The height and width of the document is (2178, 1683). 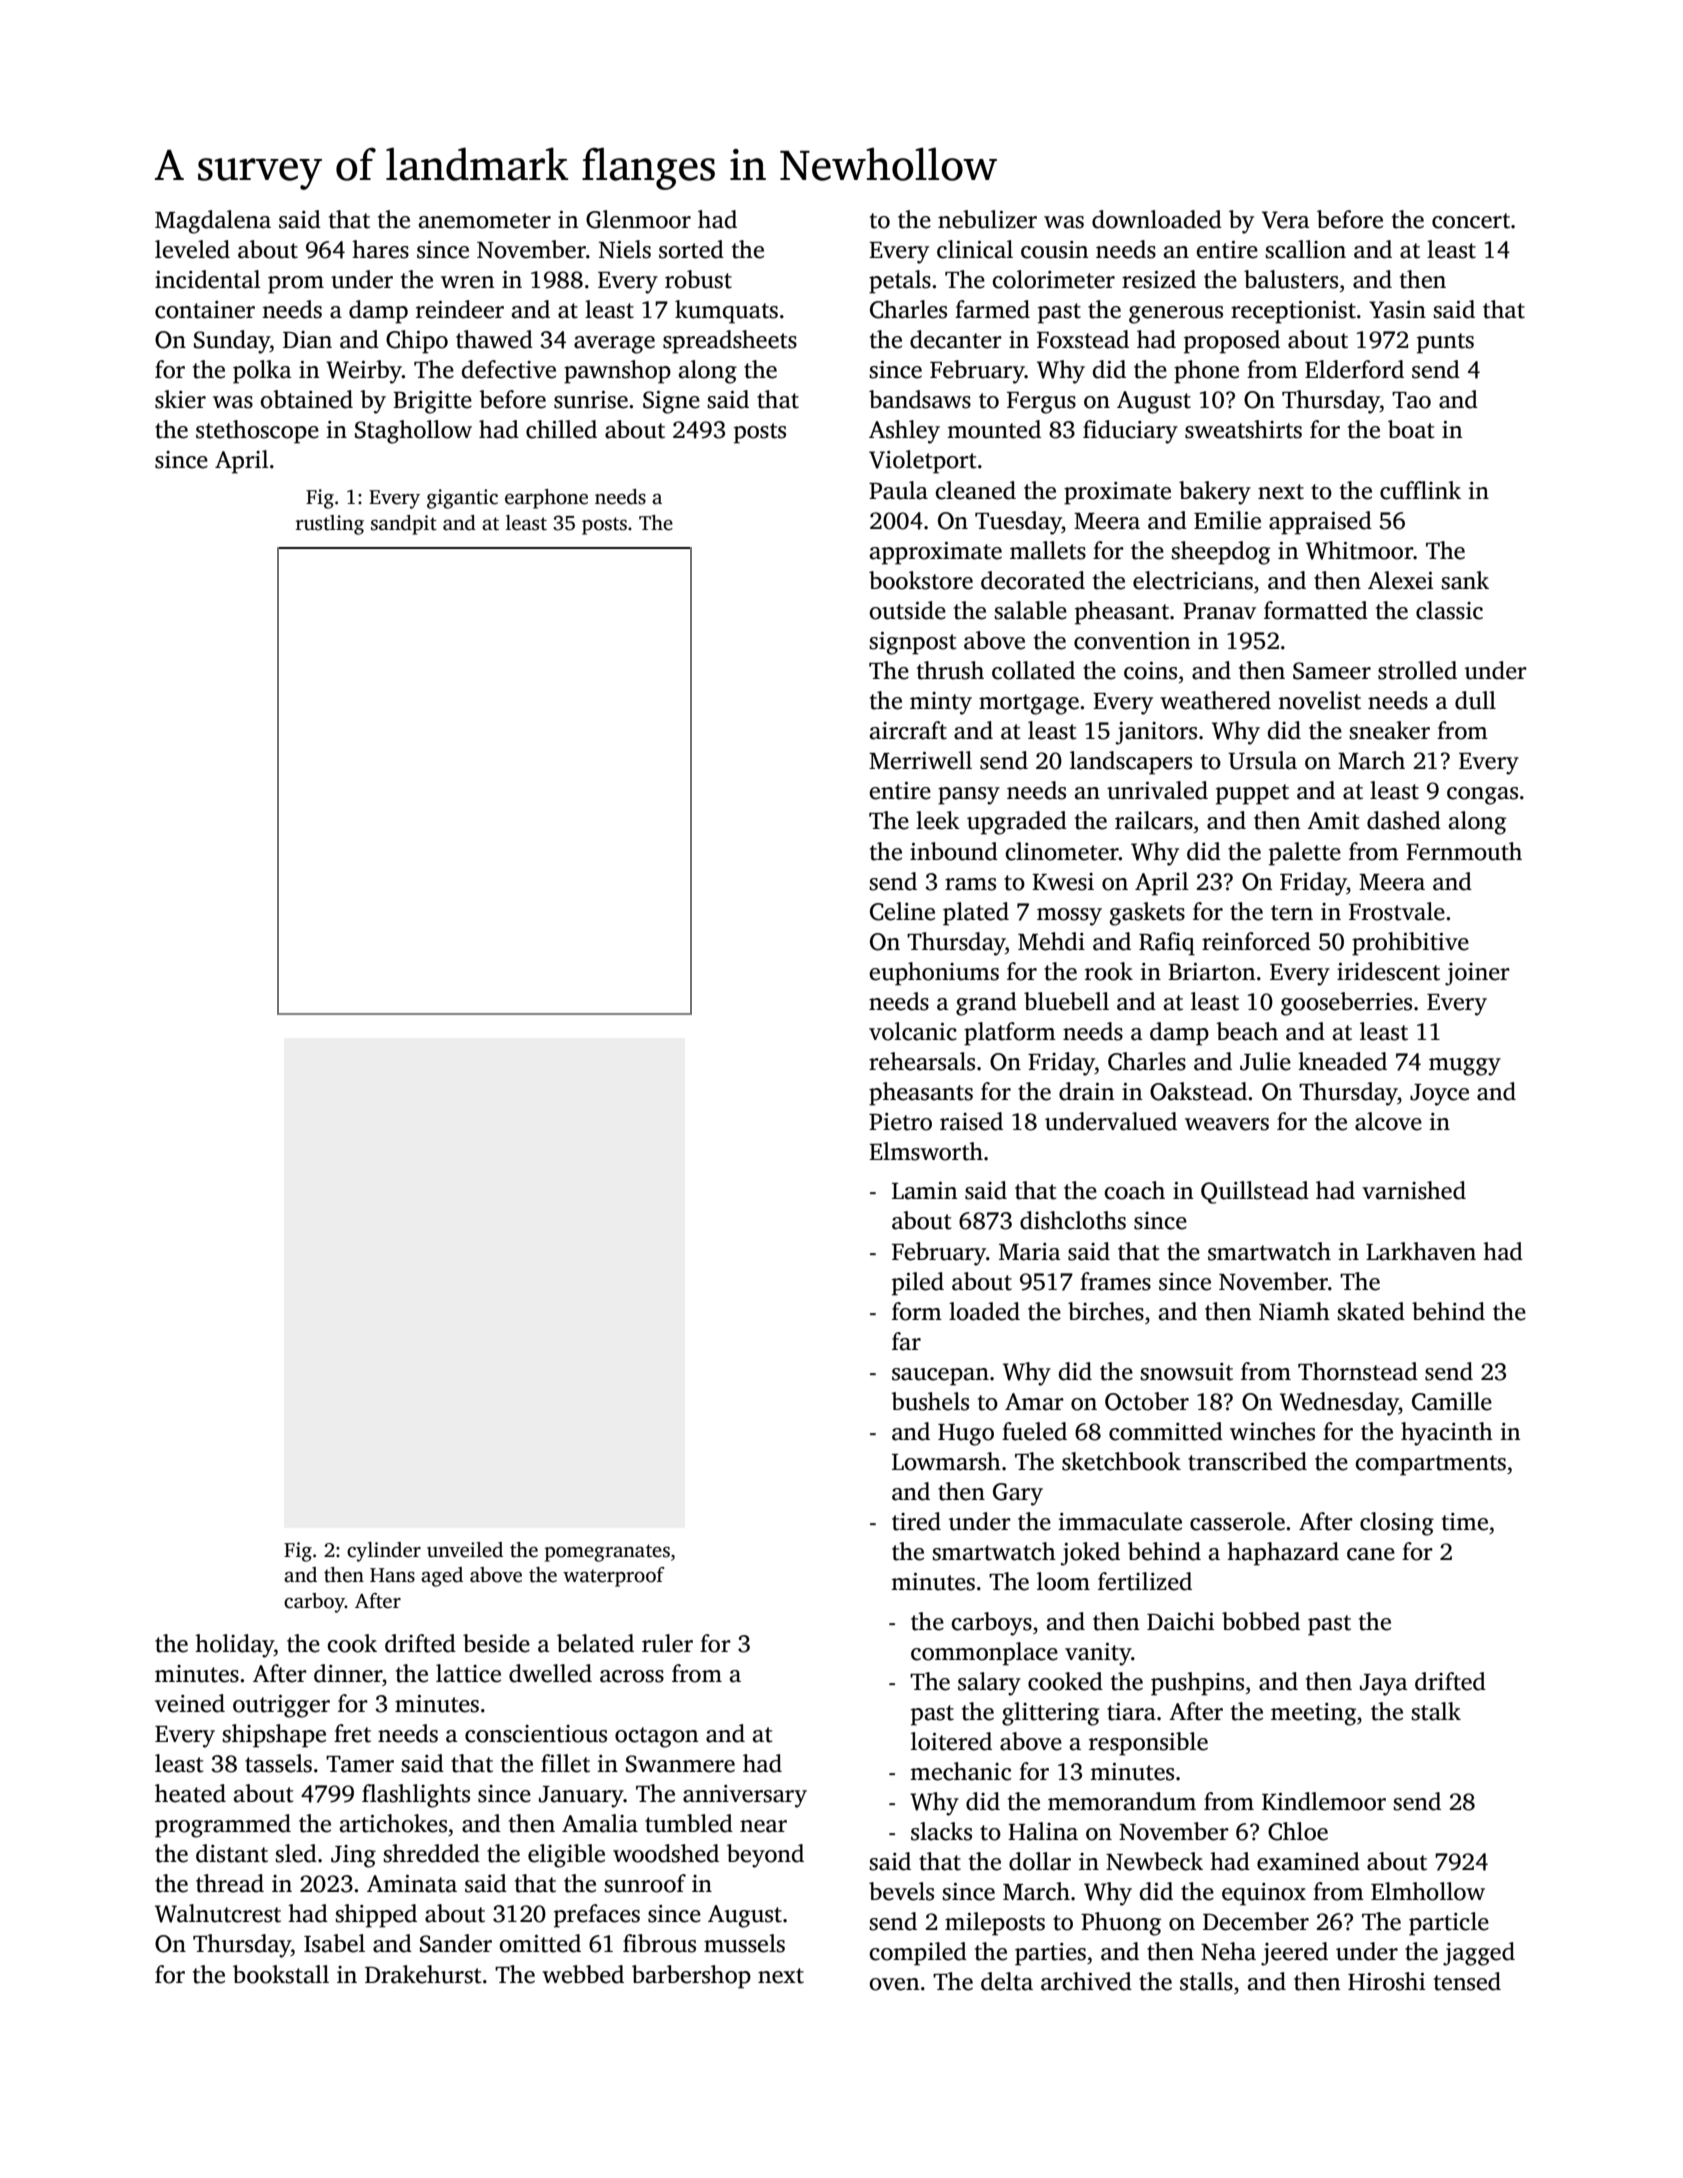 What do you see at coordinates (1066, 1001) in the document?
I see `bluebell` at bounding box center [1066, 1001].
